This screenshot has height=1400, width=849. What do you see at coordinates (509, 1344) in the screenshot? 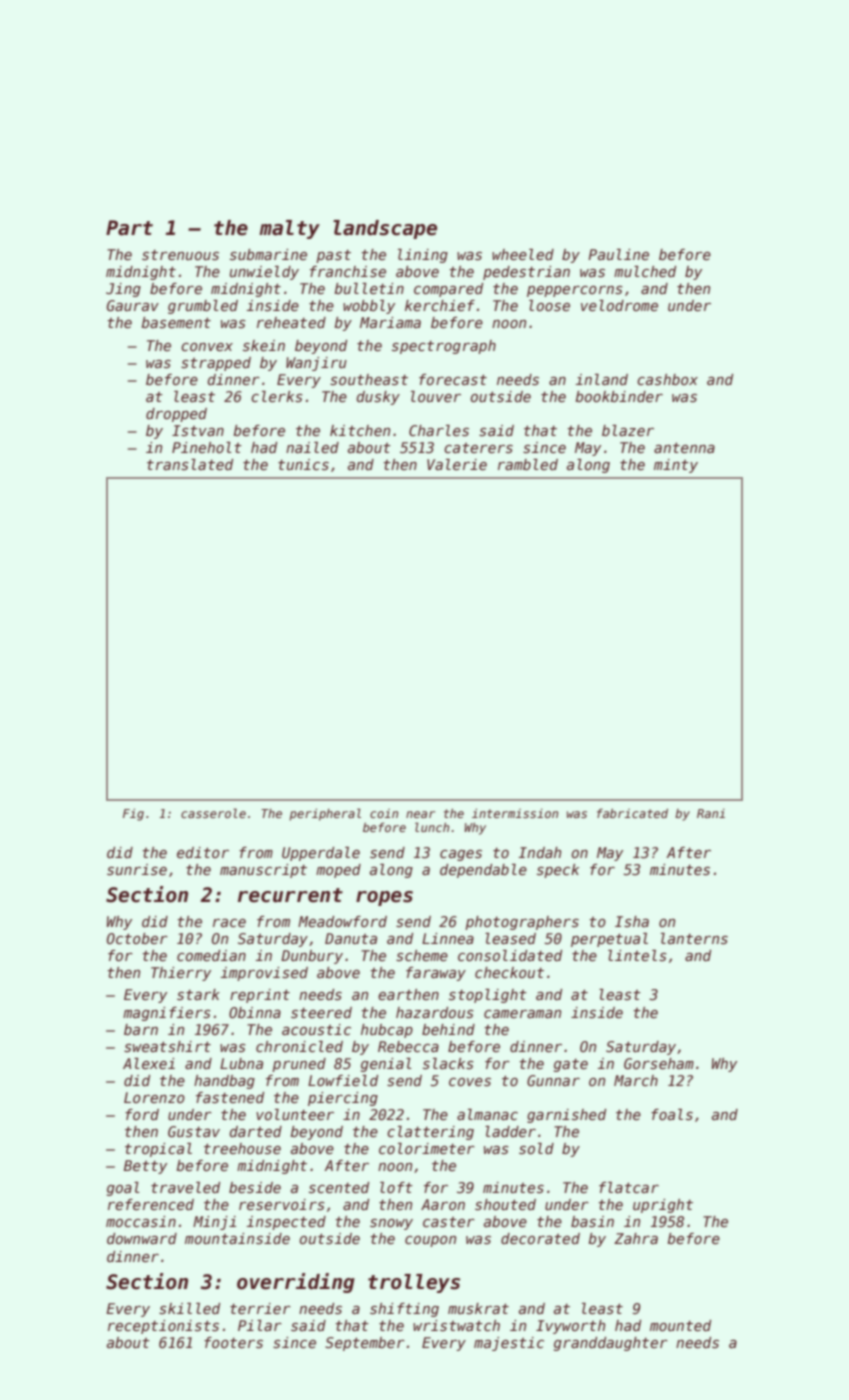
I see `majestic` at bounding box center [509, 1344].
